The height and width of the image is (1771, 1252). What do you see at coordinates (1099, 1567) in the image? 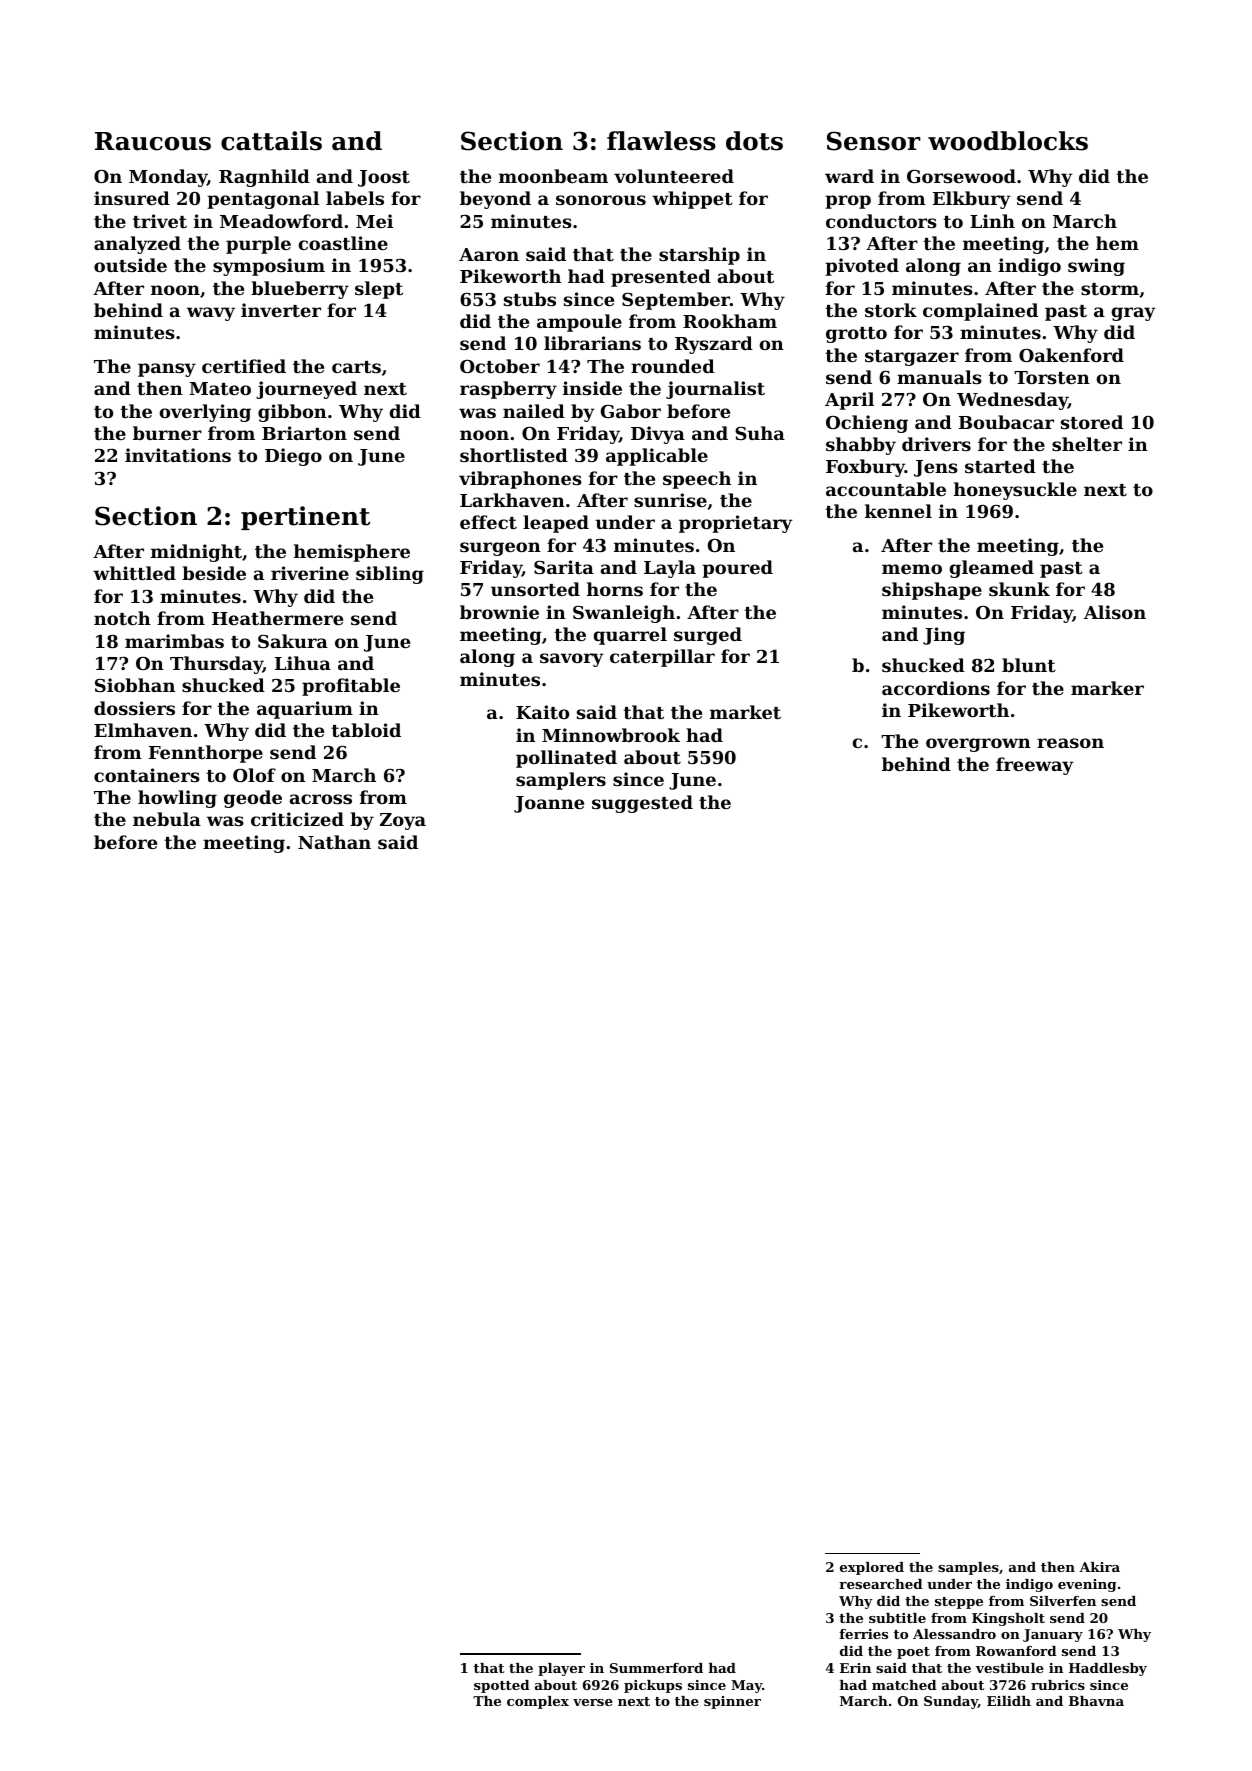
I see `Akira` at bounding box center [1099, 1567].
